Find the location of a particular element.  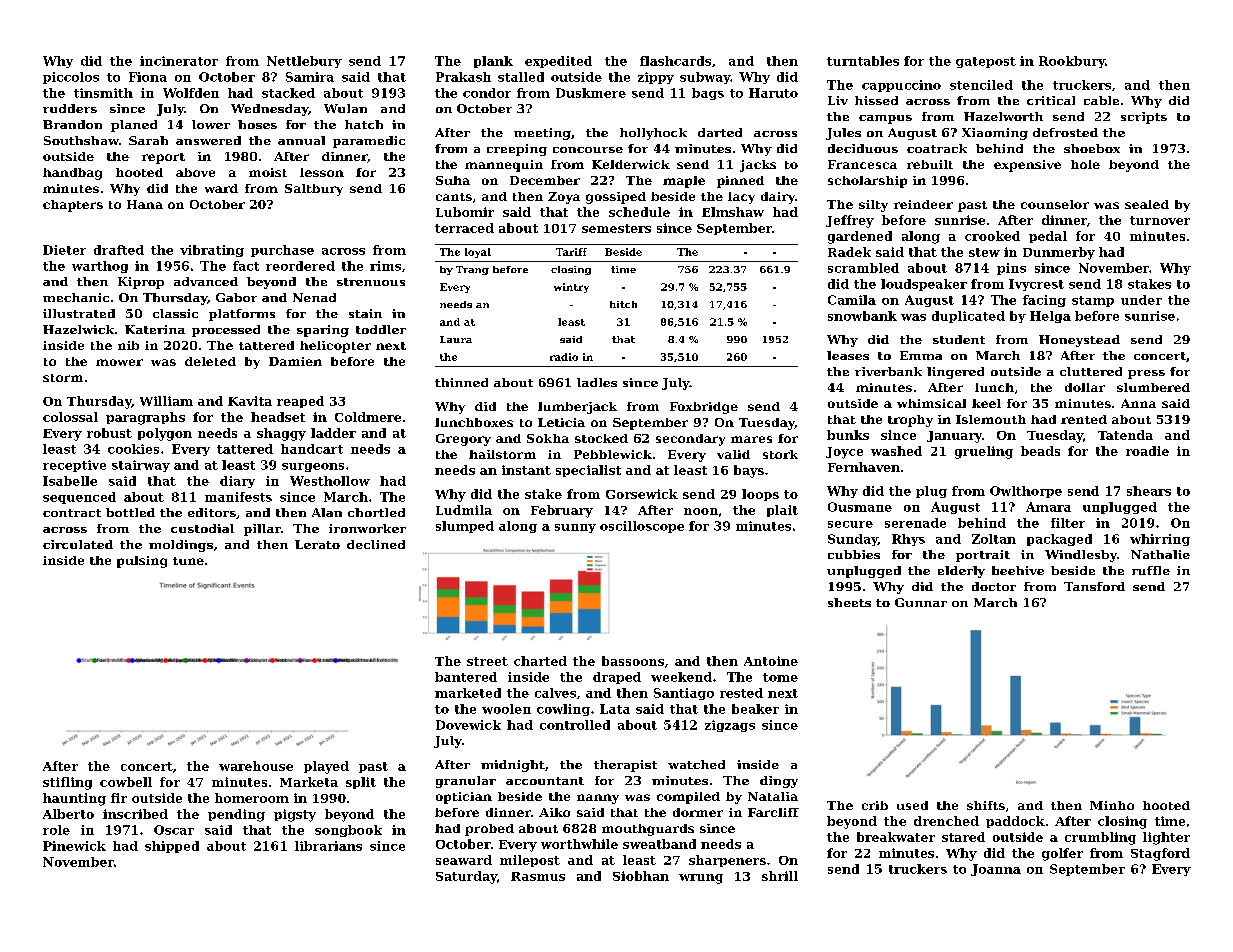

nanny is located at coordinates (598, 799).
